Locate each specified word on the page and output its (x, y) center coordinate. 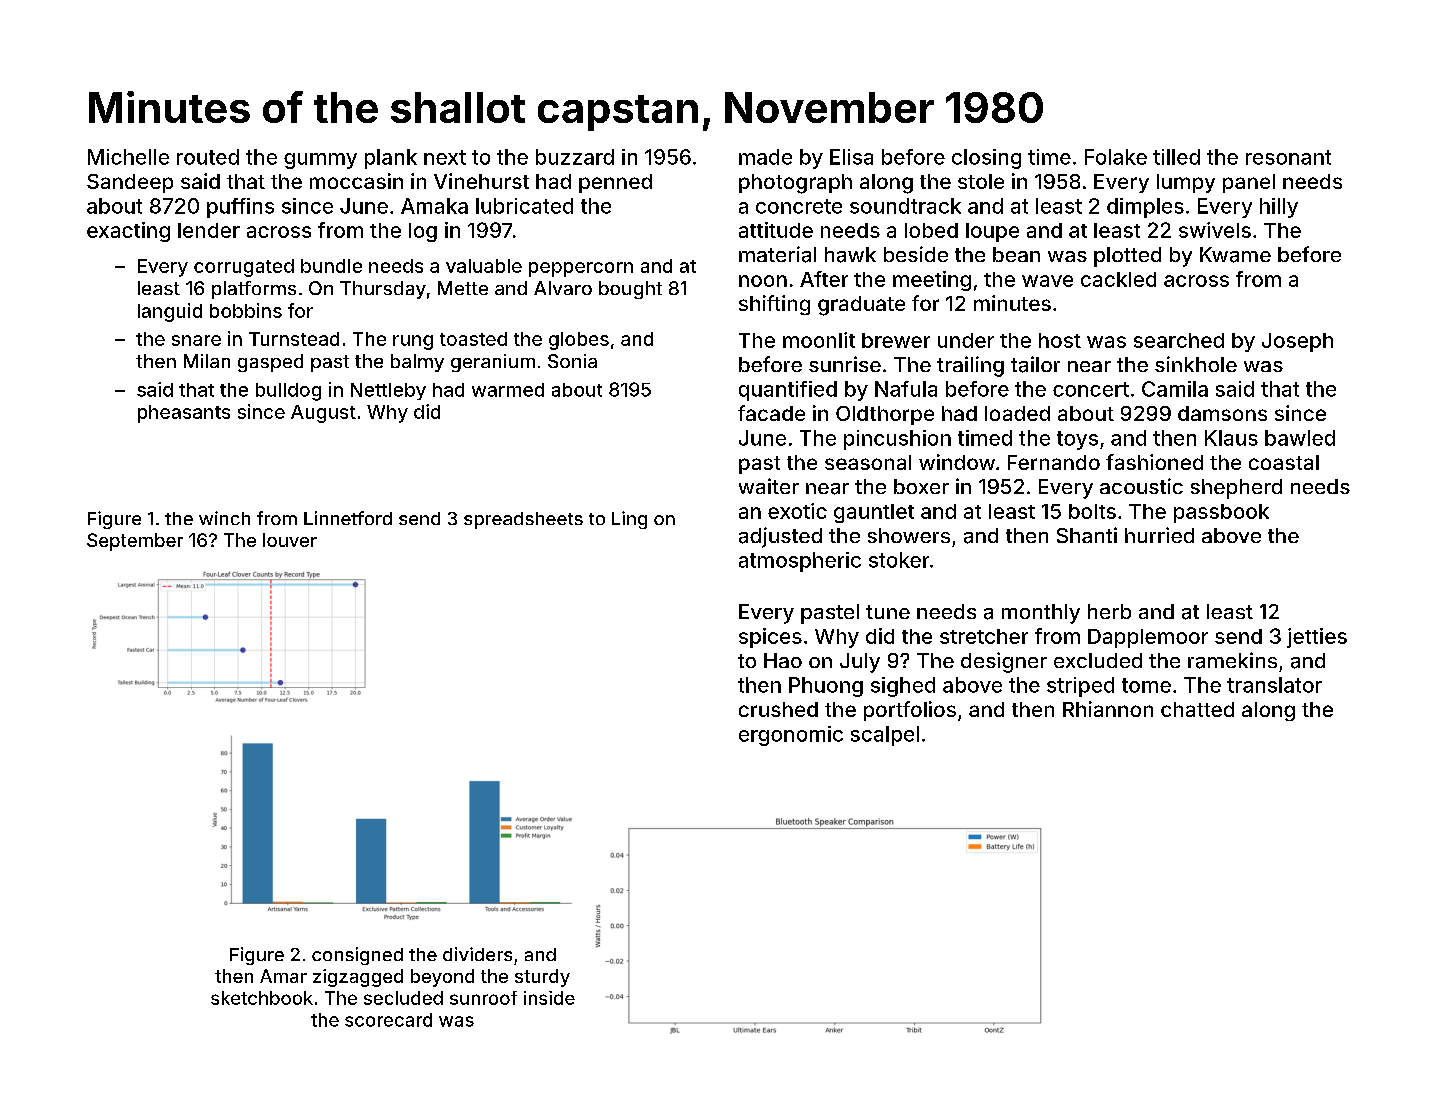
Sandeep (130, 183)
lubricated (524, 206)
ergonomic (791, 736)
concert (1091, 389)
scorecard (388, 1020)
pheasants (184, 414)
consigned (357, 956)
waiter (769, 486)
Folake (1116, 157)
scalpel (885, 736)
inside (549, 998)
